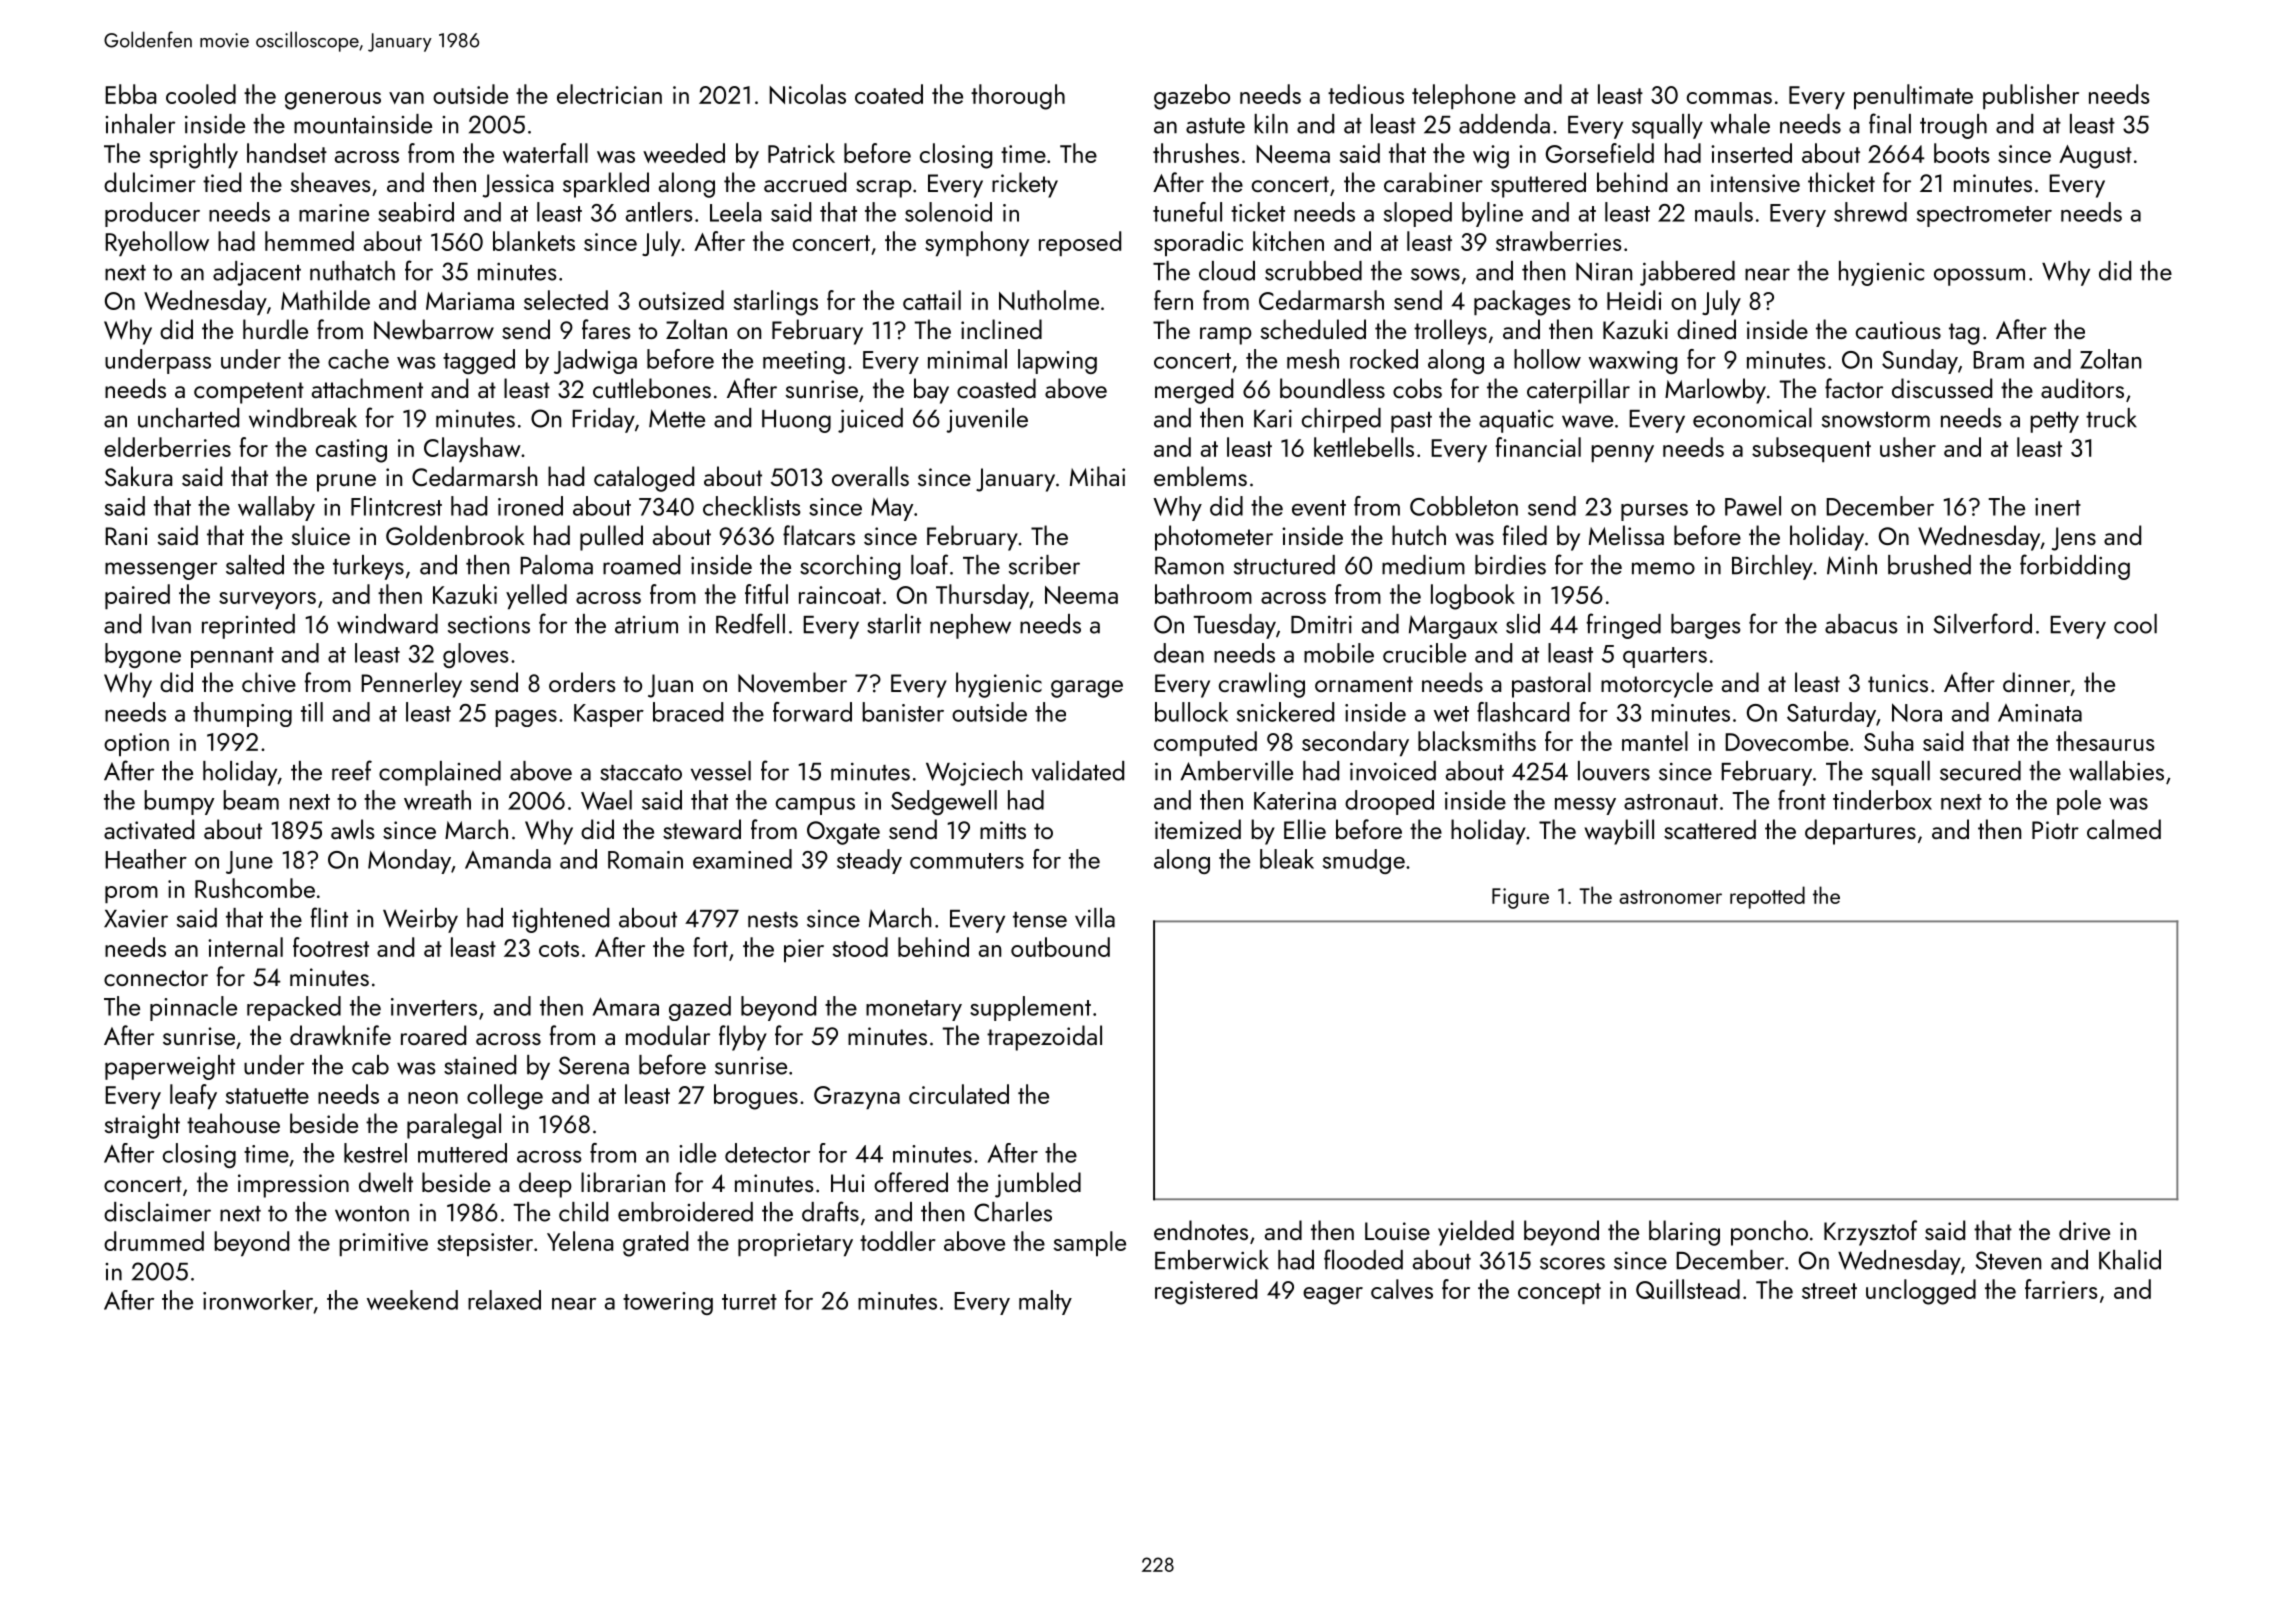 The image size is (2282, 1614). Describe the element at coordinates (1366, 94) in the image. I see `tedious` at that location.
